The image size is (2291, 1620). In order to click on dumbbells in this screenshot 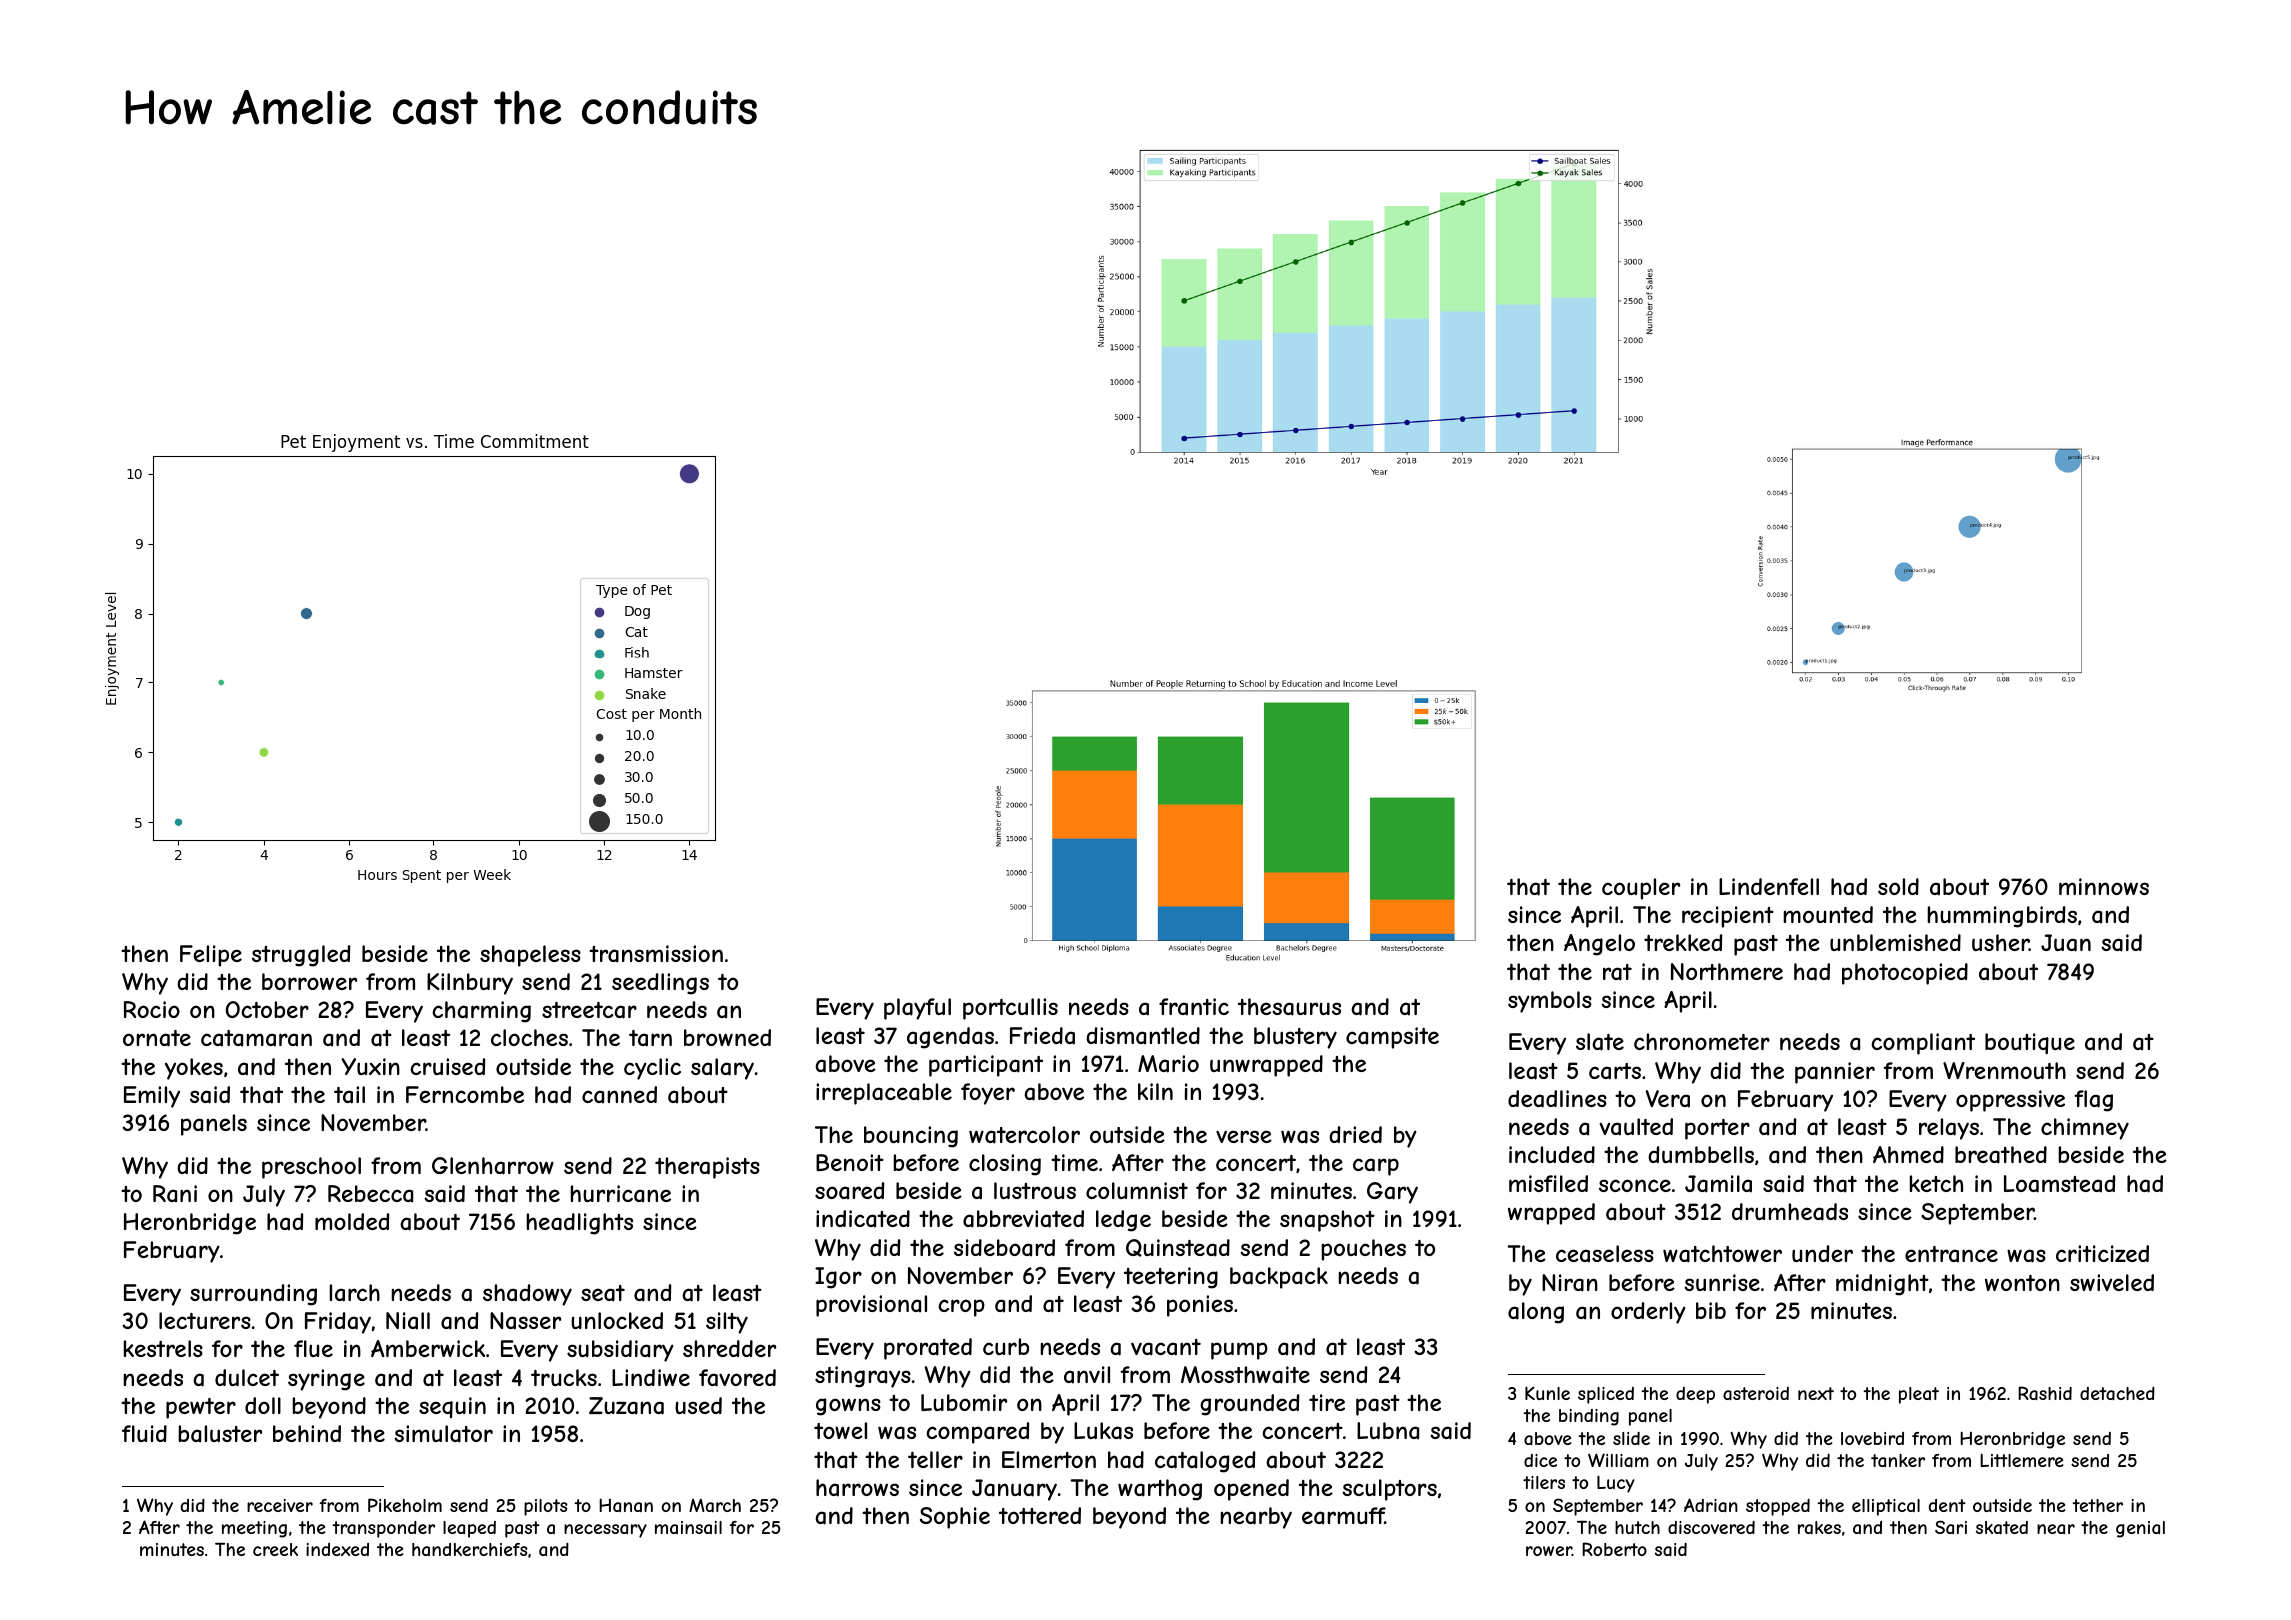, I will do `click(1701, 1154)`.
